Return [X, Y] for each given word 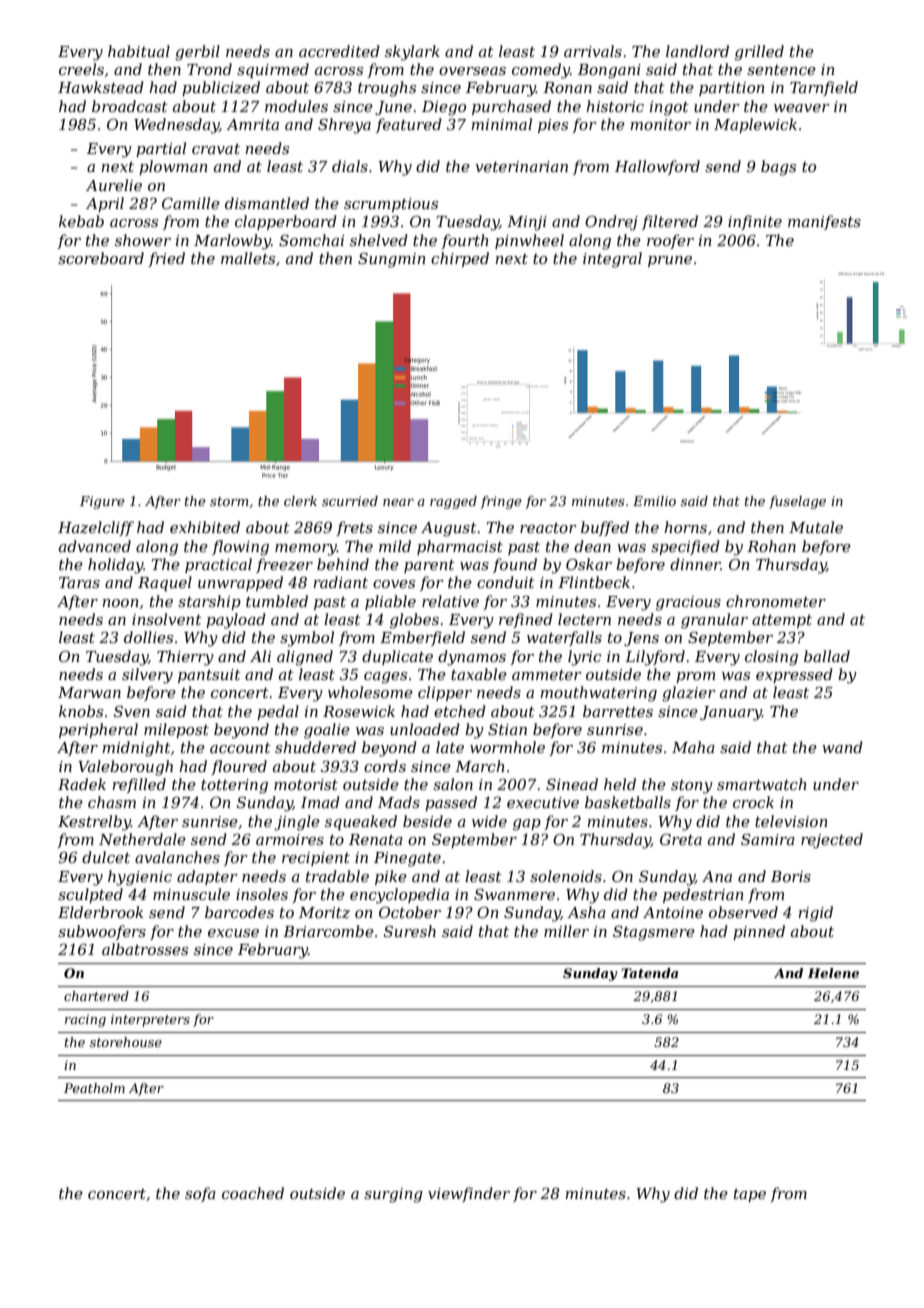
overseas [472, 71]
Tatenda [649, 973]
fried [166, 259]
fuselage [797, 502]
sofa [200, 1194]
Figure [102, 502]
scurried [350, 501]
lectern [584, 619]
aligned [305, 658]
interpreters [150, 1020]
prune [670, 261]
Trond [209, 69]
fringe [501, 502]
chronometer [776, 601]
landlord [697, 51]
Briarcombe [328, 931]
